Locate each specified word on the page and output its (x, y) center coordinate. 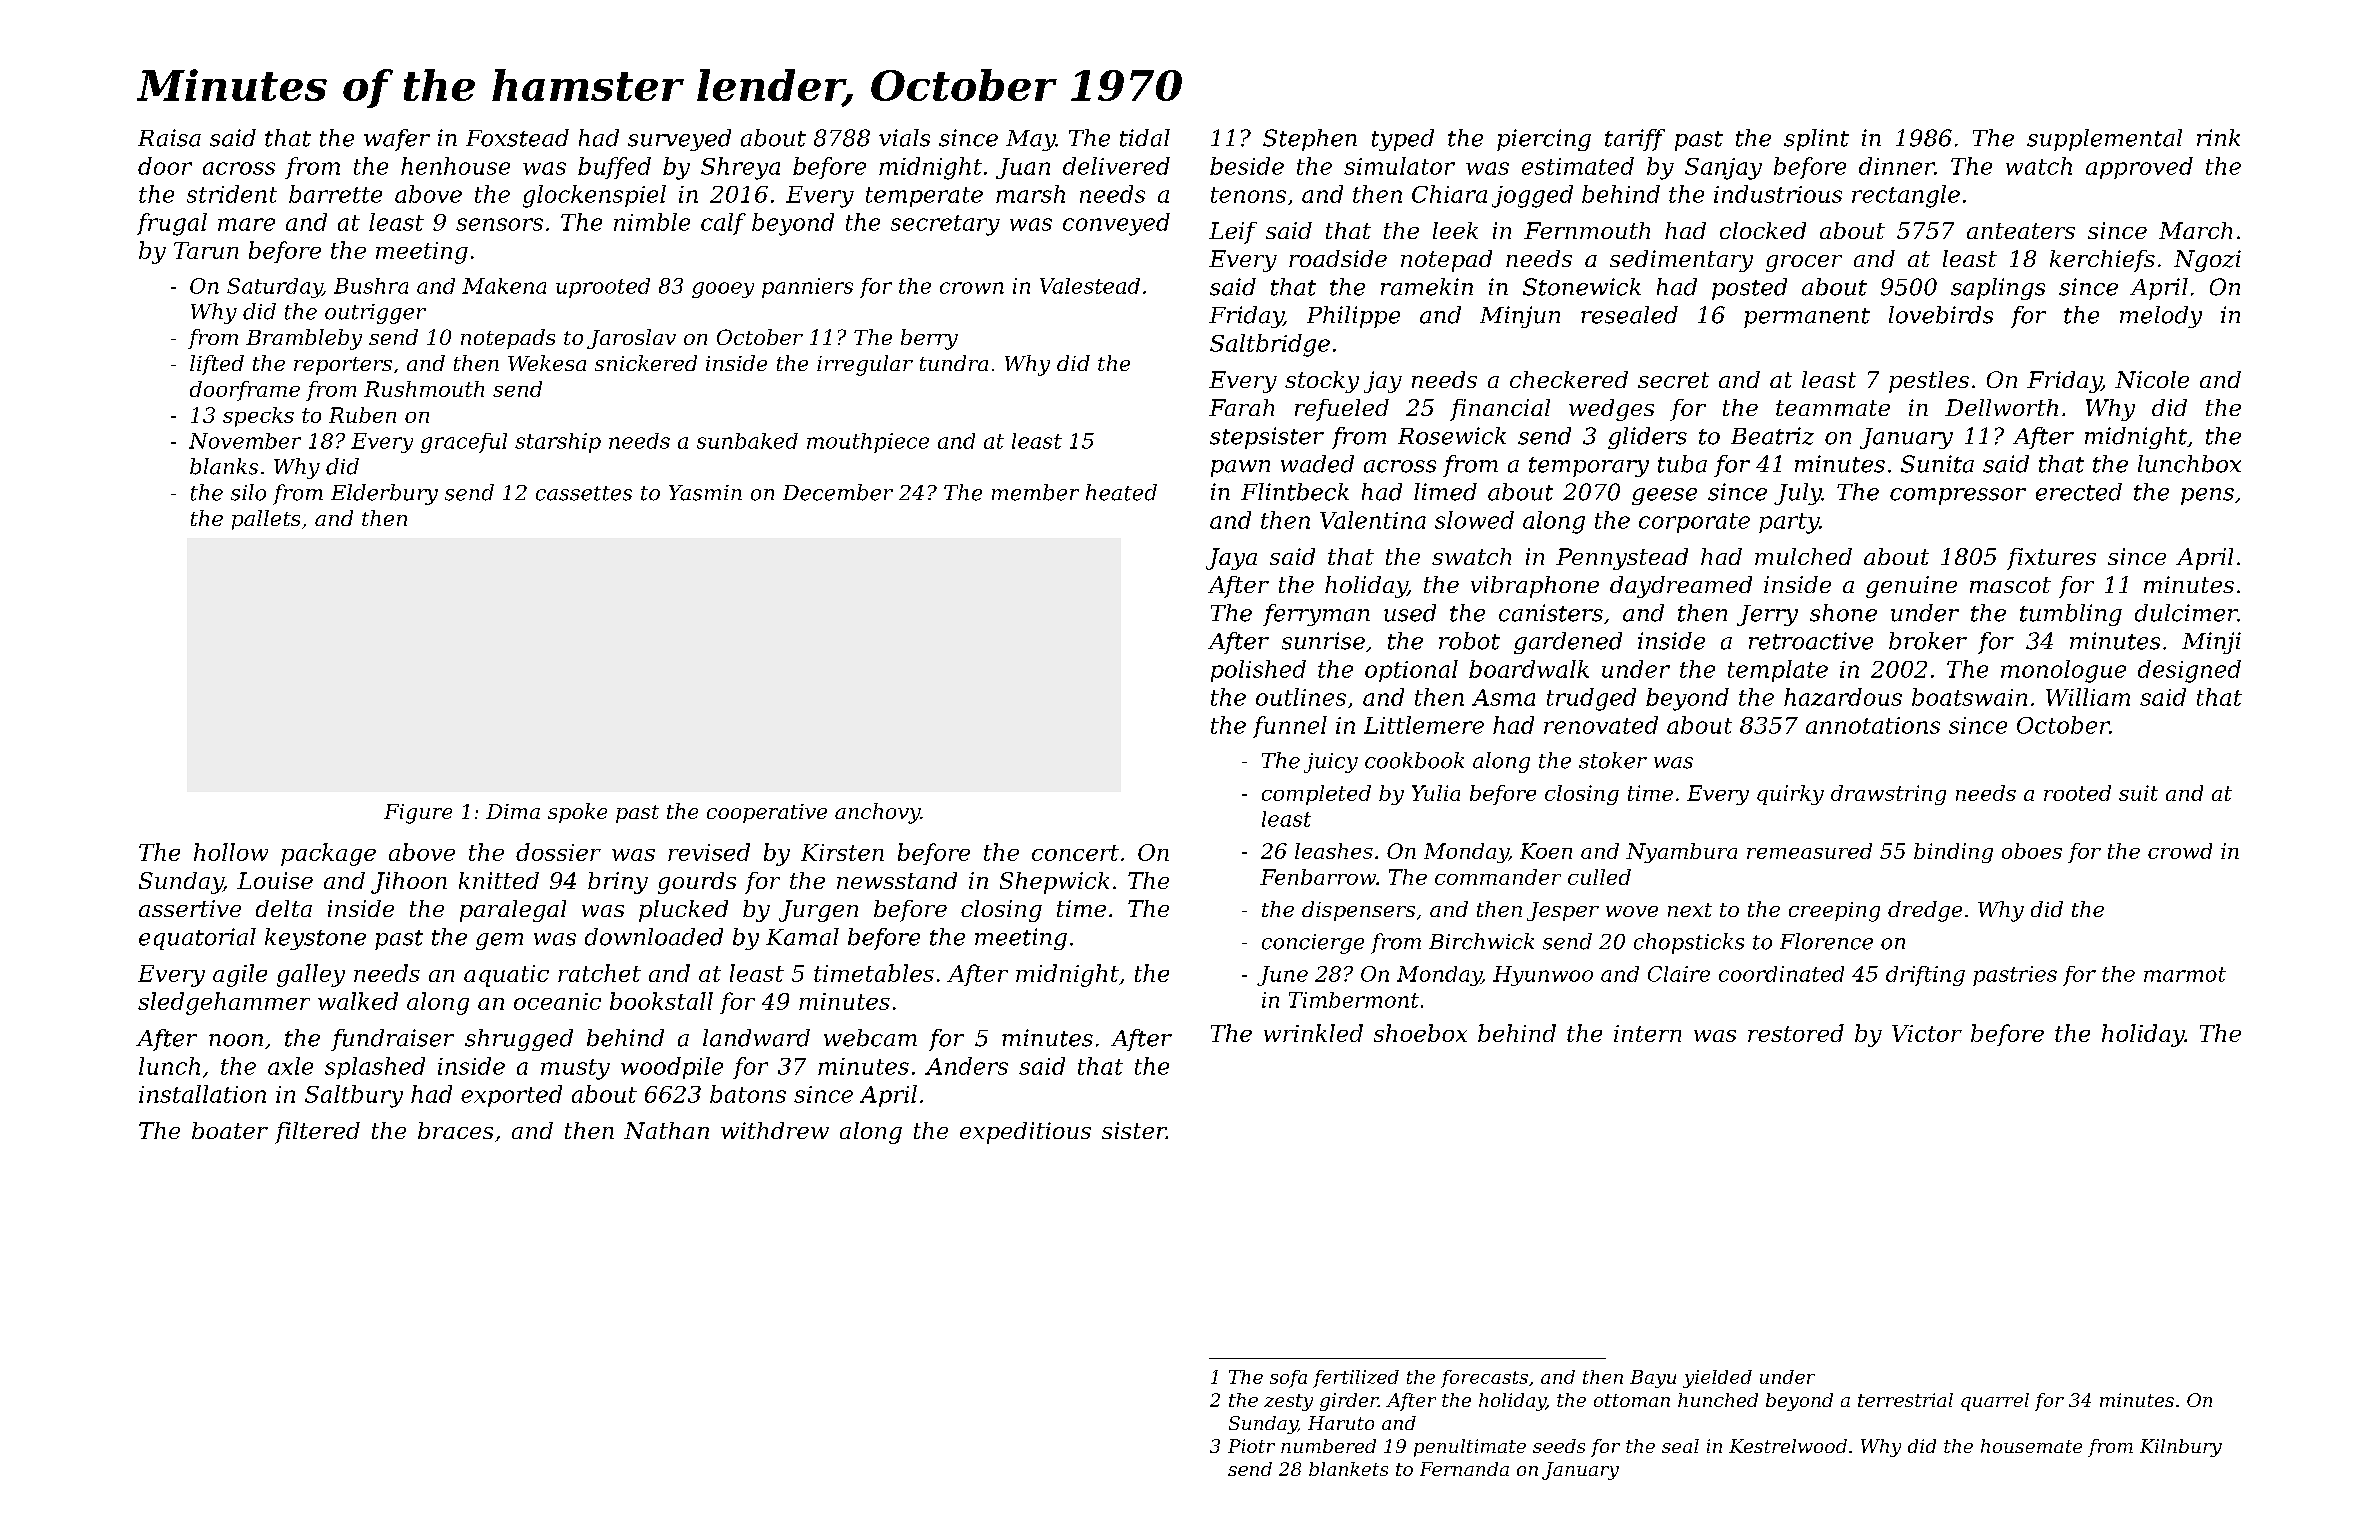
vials (904, 138)
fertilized (1356, 1379)
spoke (577, 813)
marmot (2185, 974)
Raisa (169, 138)
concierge (1313, 944)
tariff (1635, 140)
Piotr (1251, 1446)
